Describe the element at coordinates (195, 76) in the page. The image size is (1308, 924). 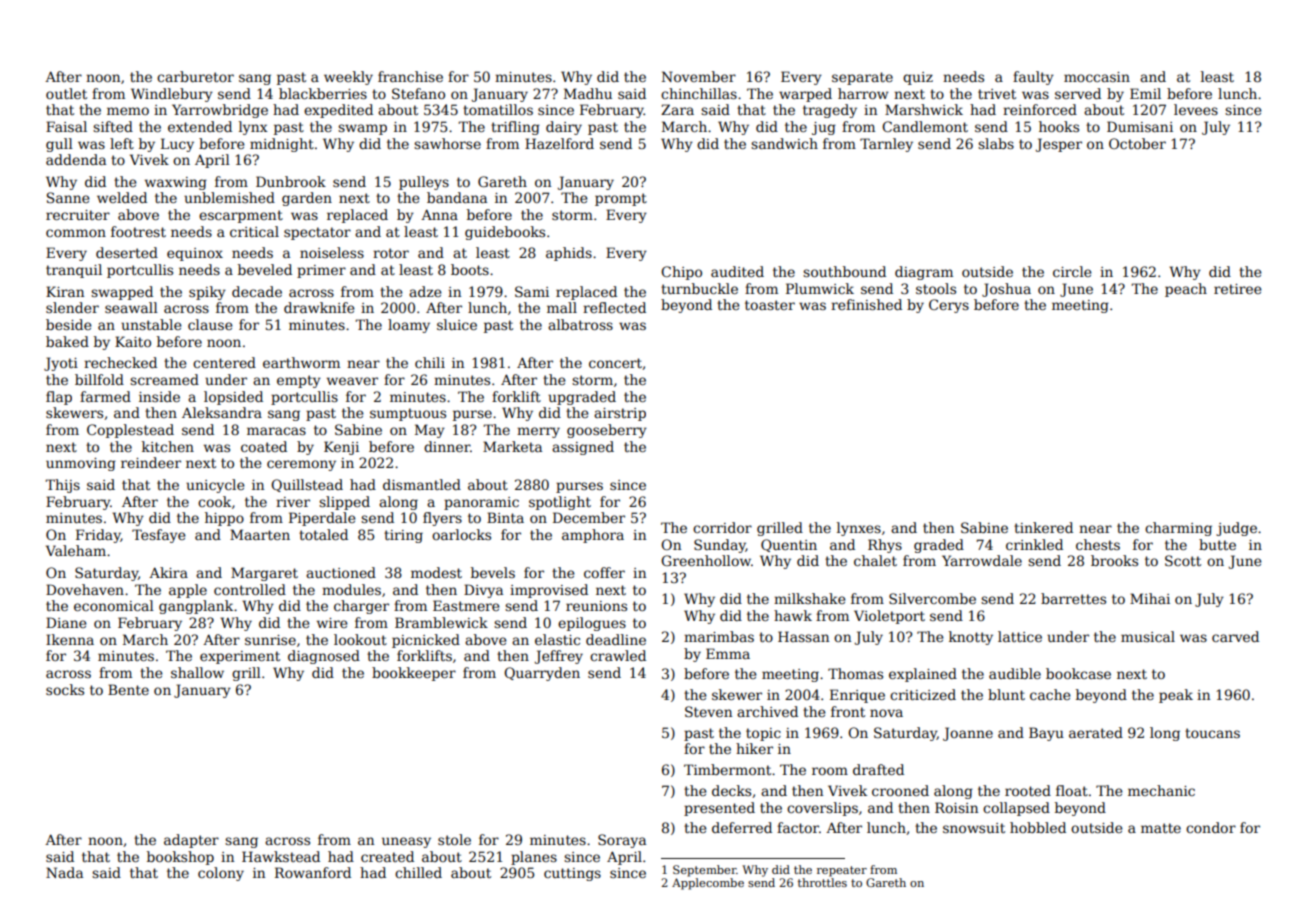
I see `carburetor` at that location.
